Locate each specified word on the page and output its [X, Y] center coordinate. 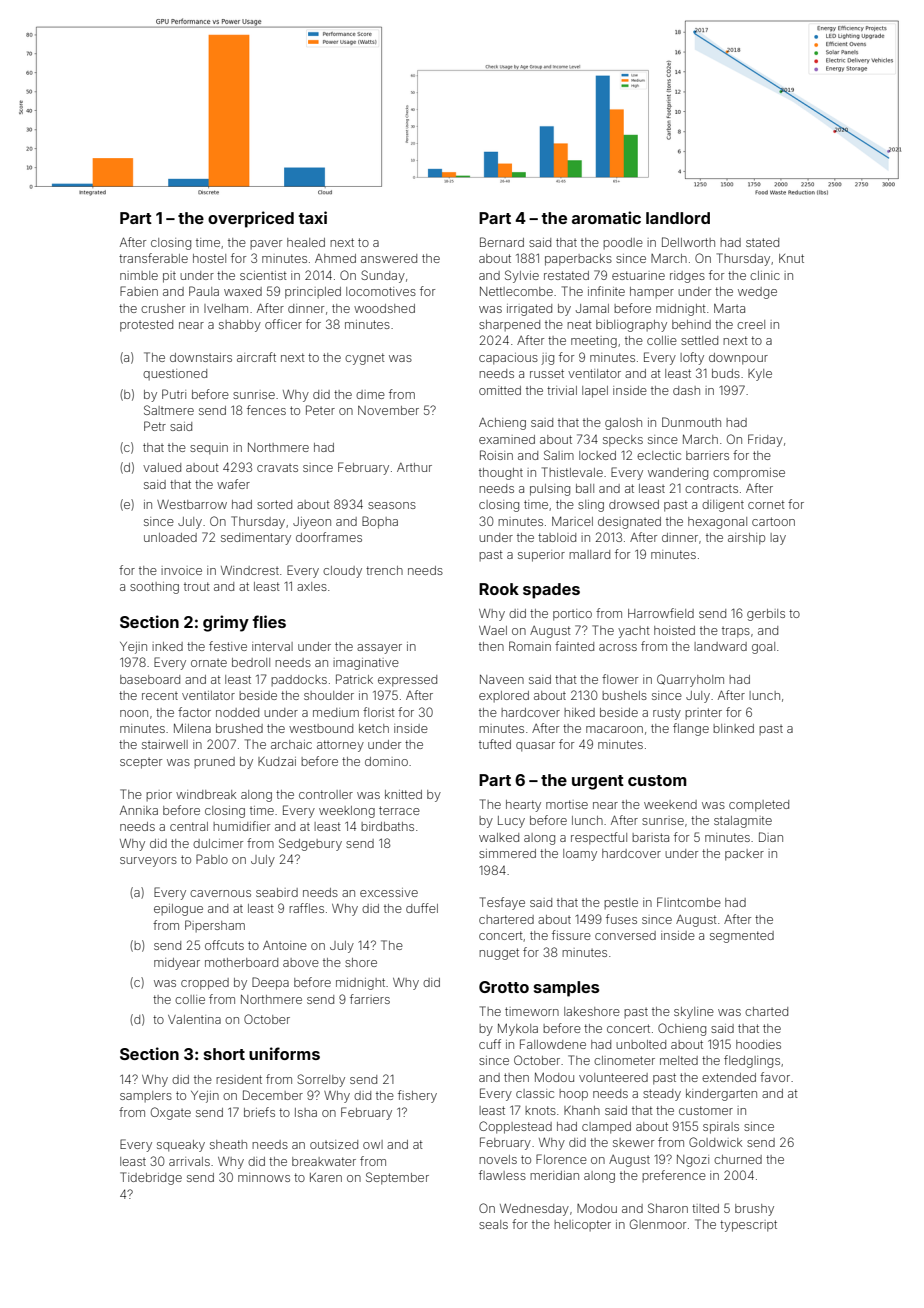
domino [386, 761]
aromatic [606, 217]
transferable [153, 258]
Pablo [212, 859]
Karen [326, 1177]
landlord [678, 218]
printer [703, 713]
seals [493, 1224]
